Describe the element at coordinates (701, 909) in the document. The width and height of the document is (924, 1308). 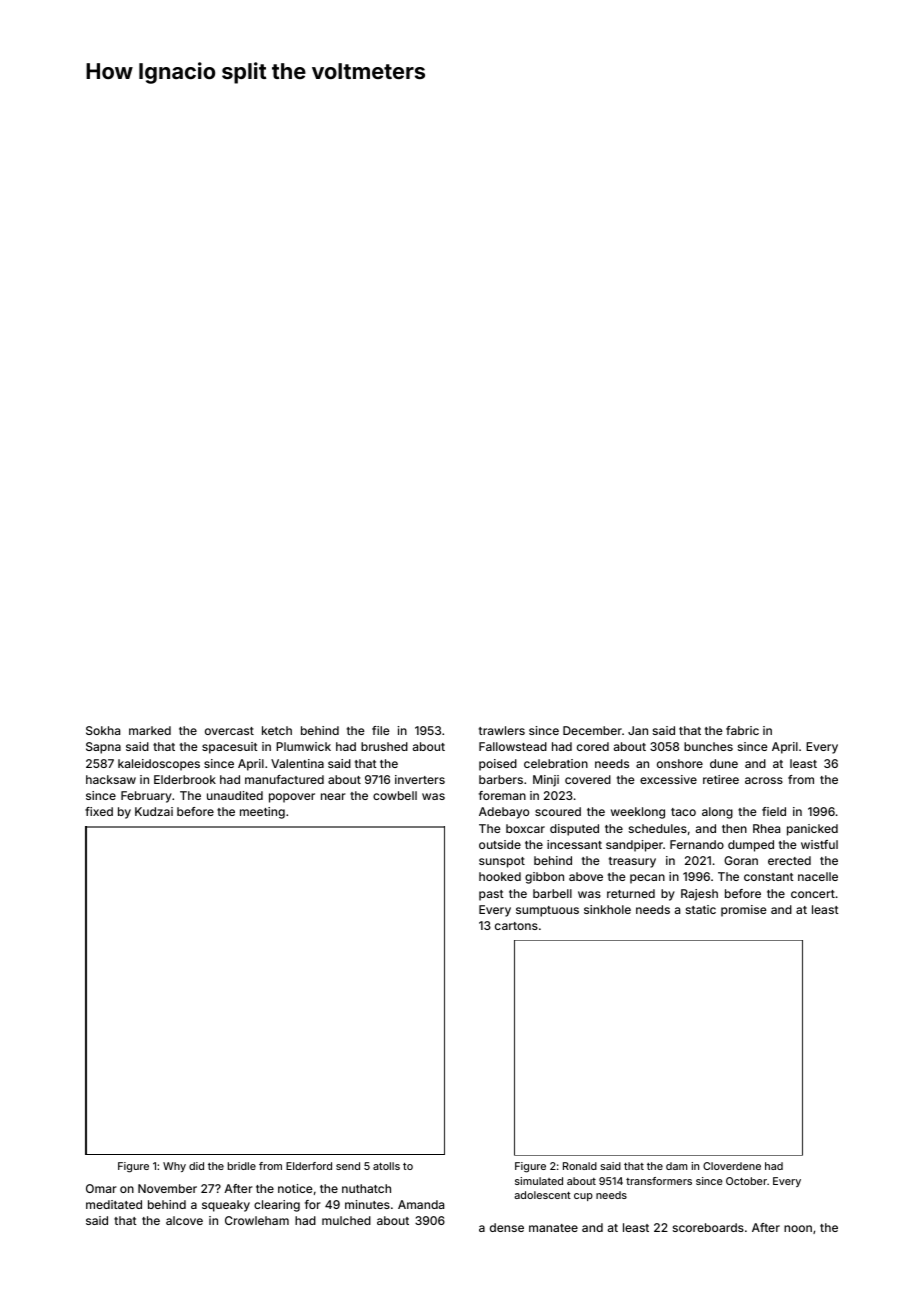
I see `static` at that location.
